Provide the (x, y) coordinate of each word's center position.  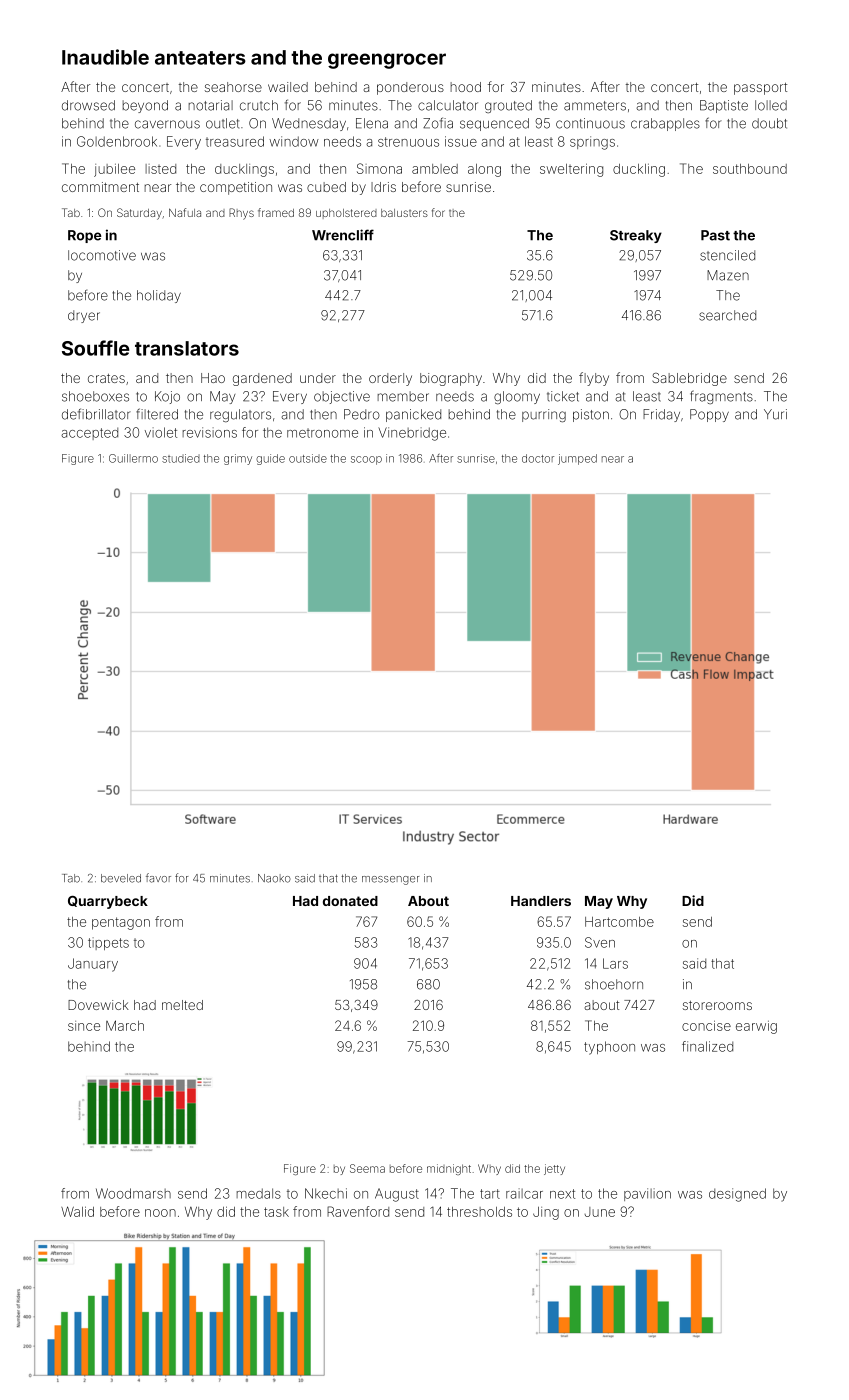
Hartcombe (619, 922)
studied (181, 458)
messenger (390, 880)
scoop (366, 460)
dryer (84, 316)
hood (466, 87)
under (318, 378)
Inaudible (105, 57)
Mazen (728, 275)
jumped (577, 459)
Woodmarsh (133, 1193)
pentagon (121, 923)
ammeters (595, 106)
